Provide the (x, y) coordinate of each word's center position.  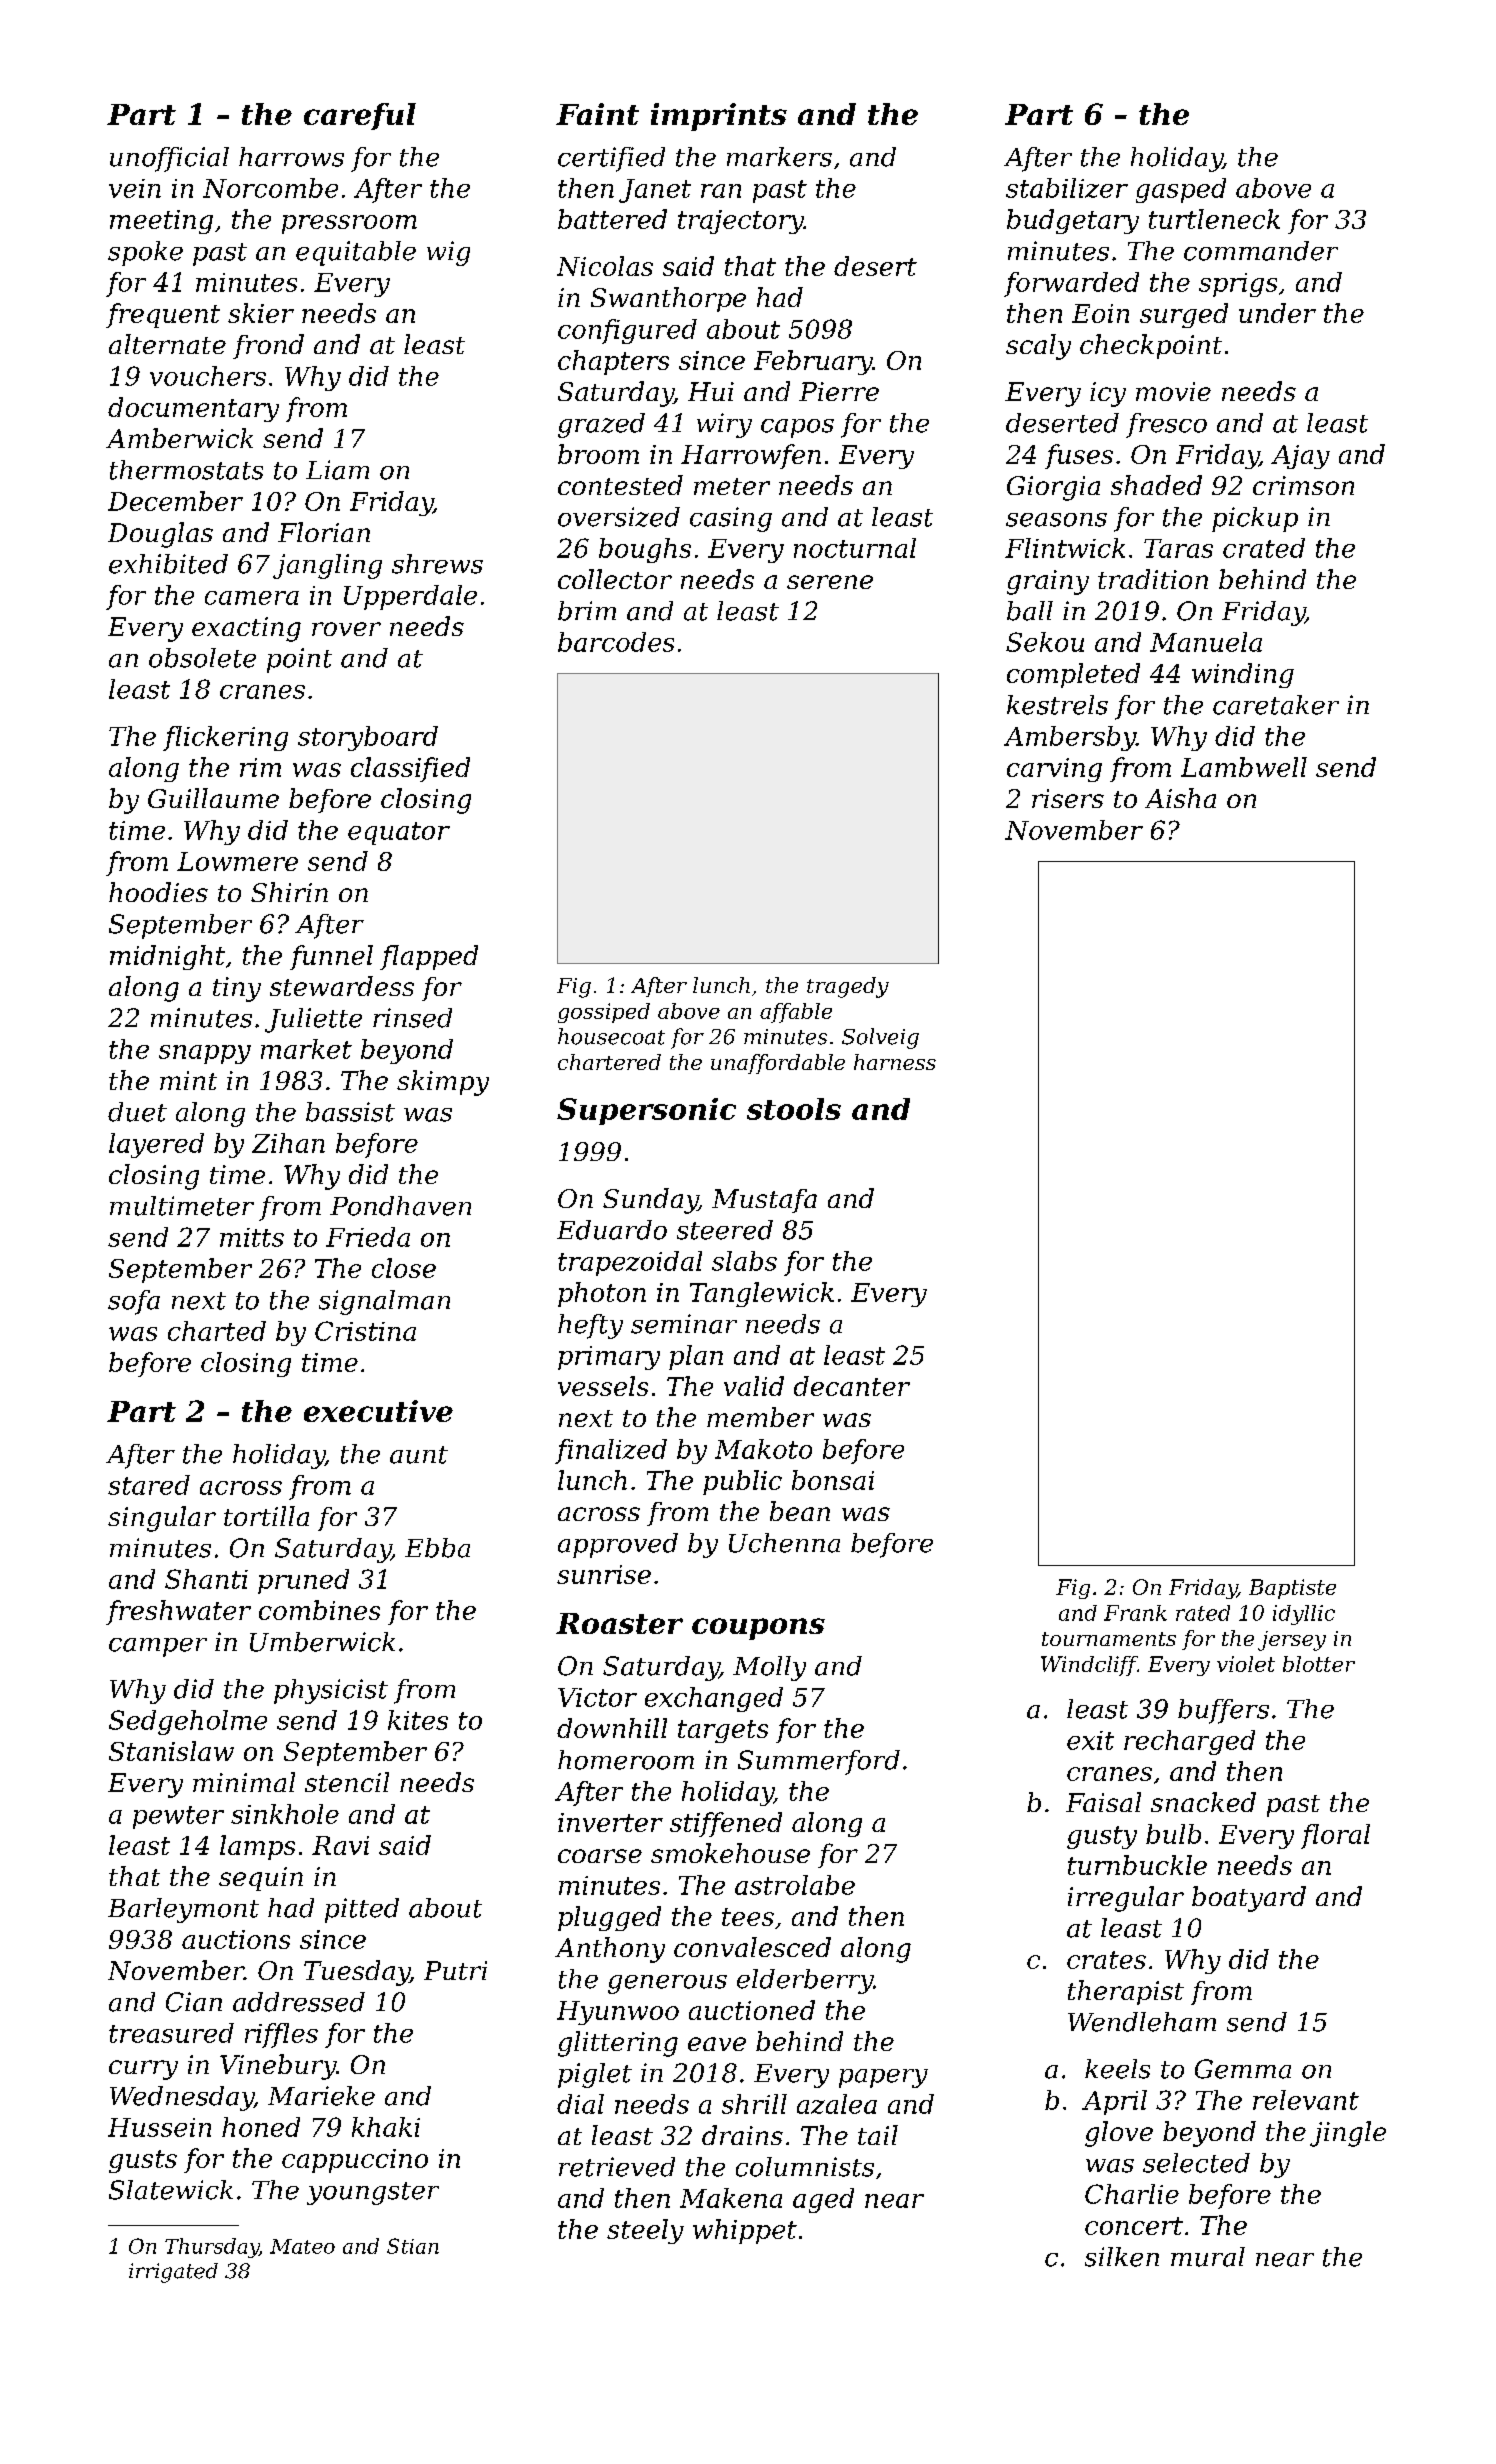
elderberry (805, 1981)
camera (252, 598)
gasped (1181, 190)
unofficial (169, 159)
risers (1068, 798)
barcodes (616, 642)
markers (779, 157)
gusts (143, 2161)
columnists (805, 2167)
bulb (1173, 1834)
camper (158, 1647)
